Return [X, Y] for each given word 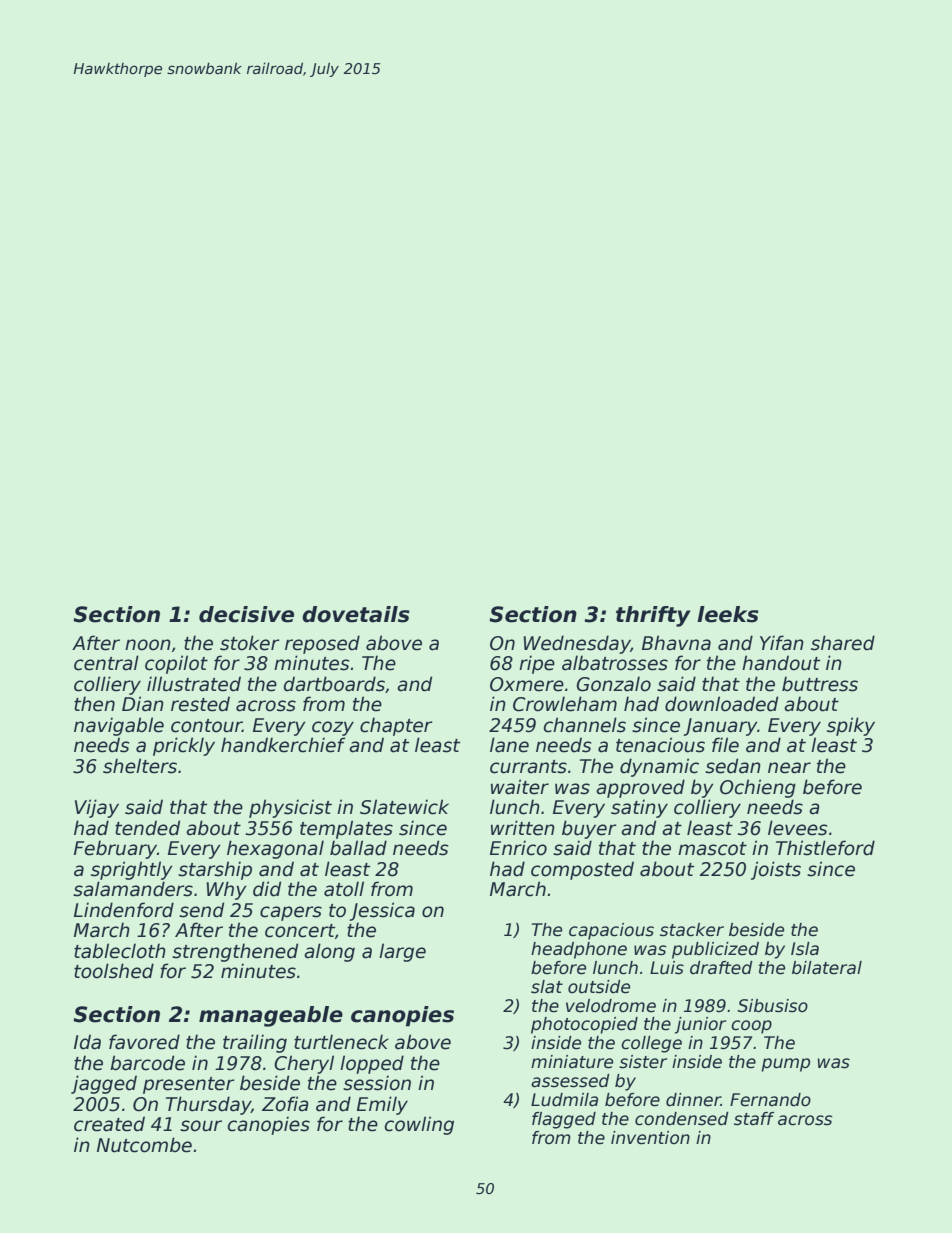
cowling [419, 1125]
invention [650, 1138]
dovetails [356, 614]
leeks [728, 614]
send [201, 910]
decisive [246, 614]
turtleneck [341, 1042]
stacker [692, 930]
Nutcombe [144, 1145]
